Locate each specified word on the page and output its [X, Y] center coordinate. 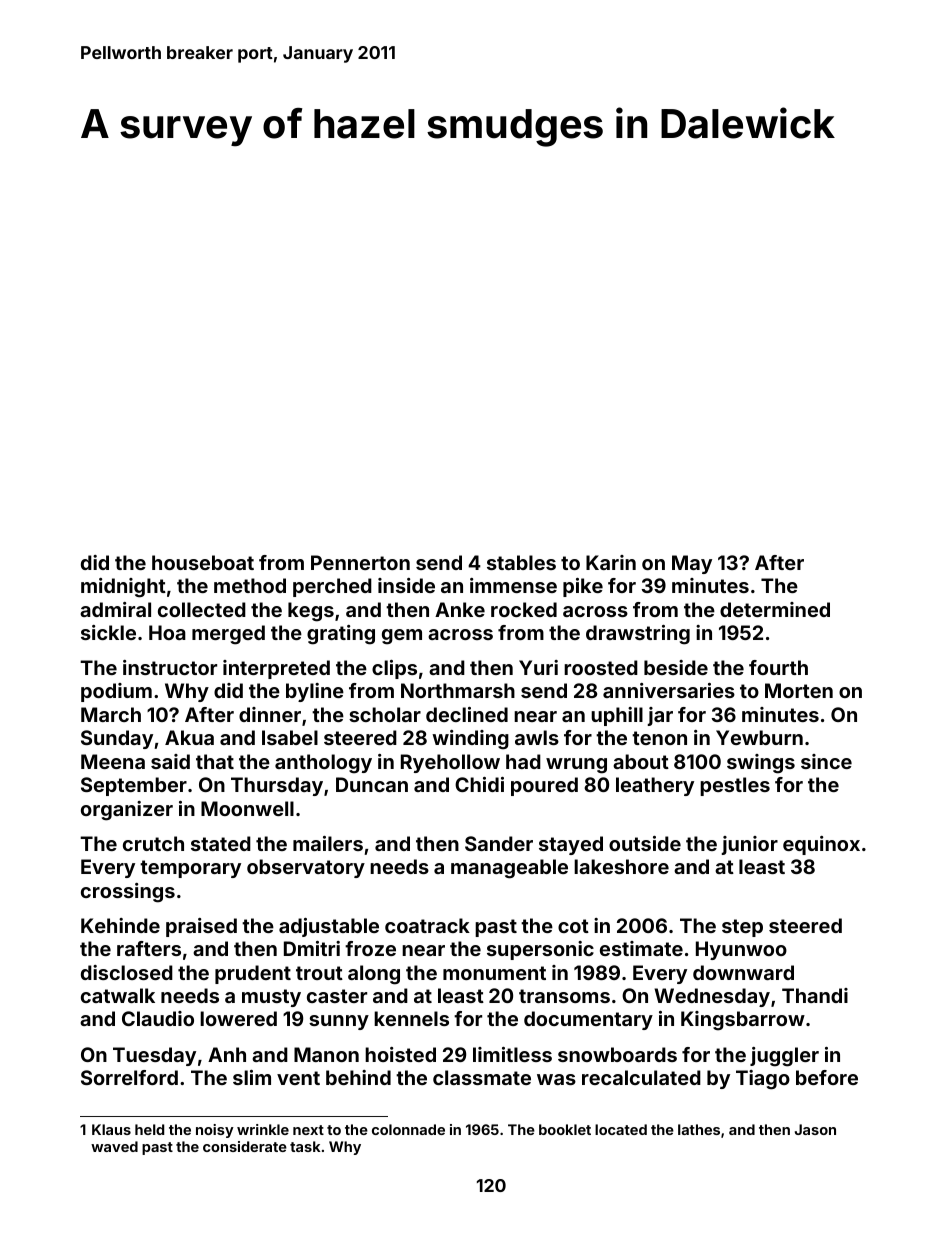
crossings [128, 893]
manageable [509, 869]
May [692, 564]
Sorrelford [129, 1077]
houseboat [203, 562]
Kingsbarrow [743, 1021]
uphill [617, 716]
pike [583, 587]
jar [660, 716]
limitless [512, 1054]
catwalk [118, 995]
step [742, 928]
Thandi [815, 995]
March [111, 714]
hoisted [400, 1054]
